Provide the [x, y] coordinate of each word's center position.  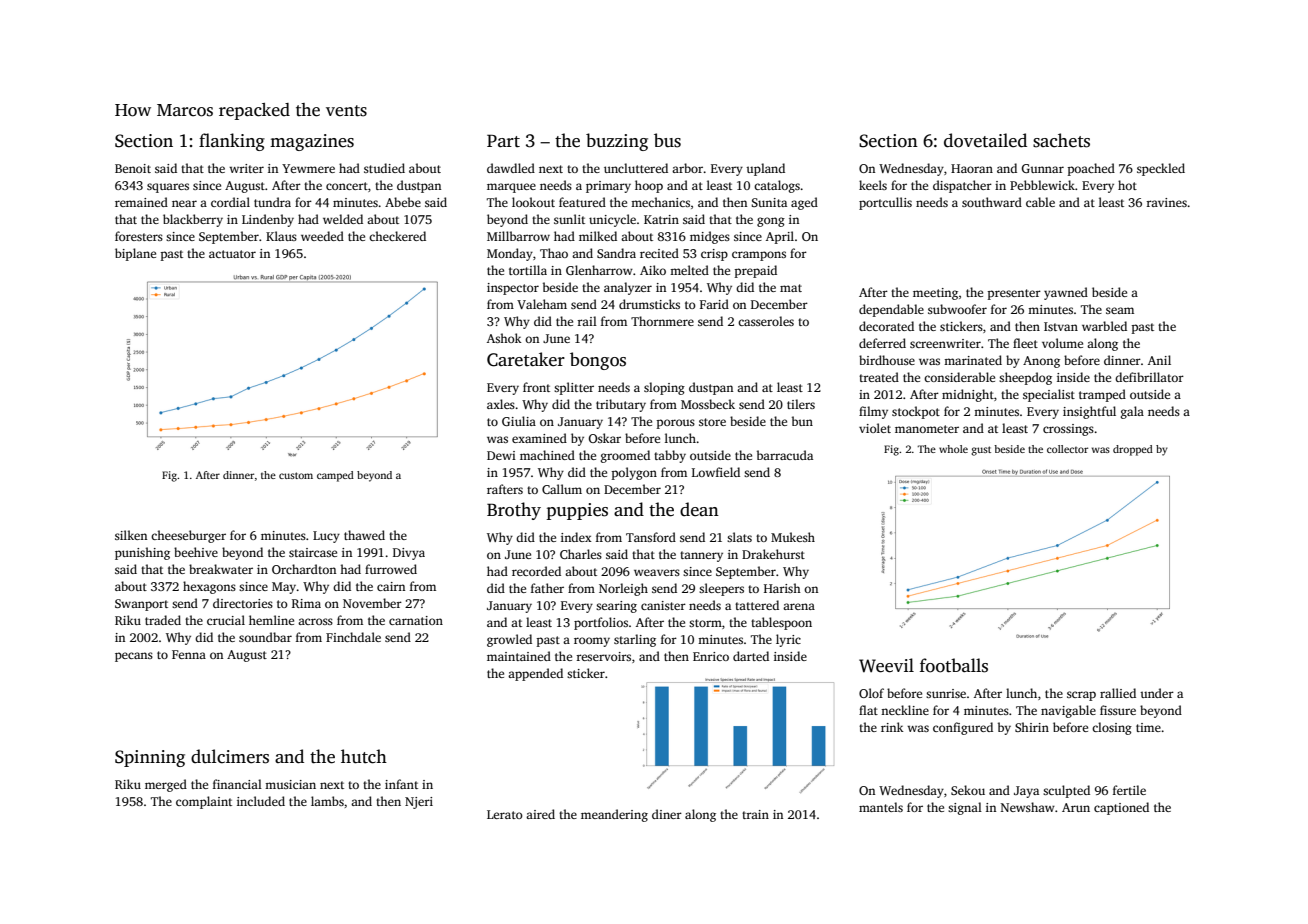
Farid [714, 304]
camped [335, 476]
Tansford [651, 537]
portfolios [601, 623]
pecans [134, 657]
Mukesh [793, 537]
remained [141, 202]
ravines [1167, 202]
